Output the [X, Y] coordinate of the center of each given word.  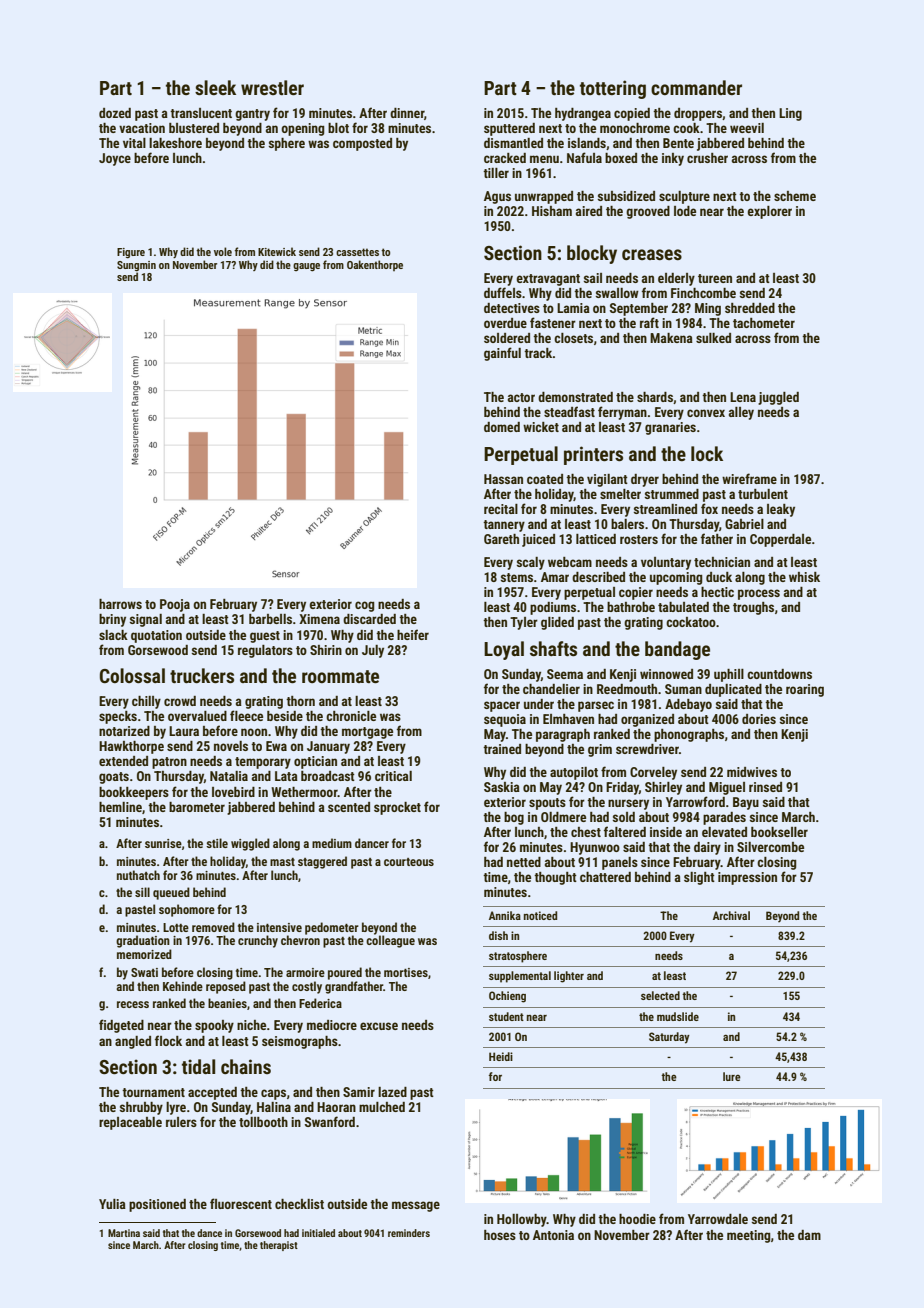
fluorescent [241, 1203]
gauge [306, 267]
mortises [406, 972]
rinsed [765, 787]
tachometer [764, 323]
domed [502, 427]
